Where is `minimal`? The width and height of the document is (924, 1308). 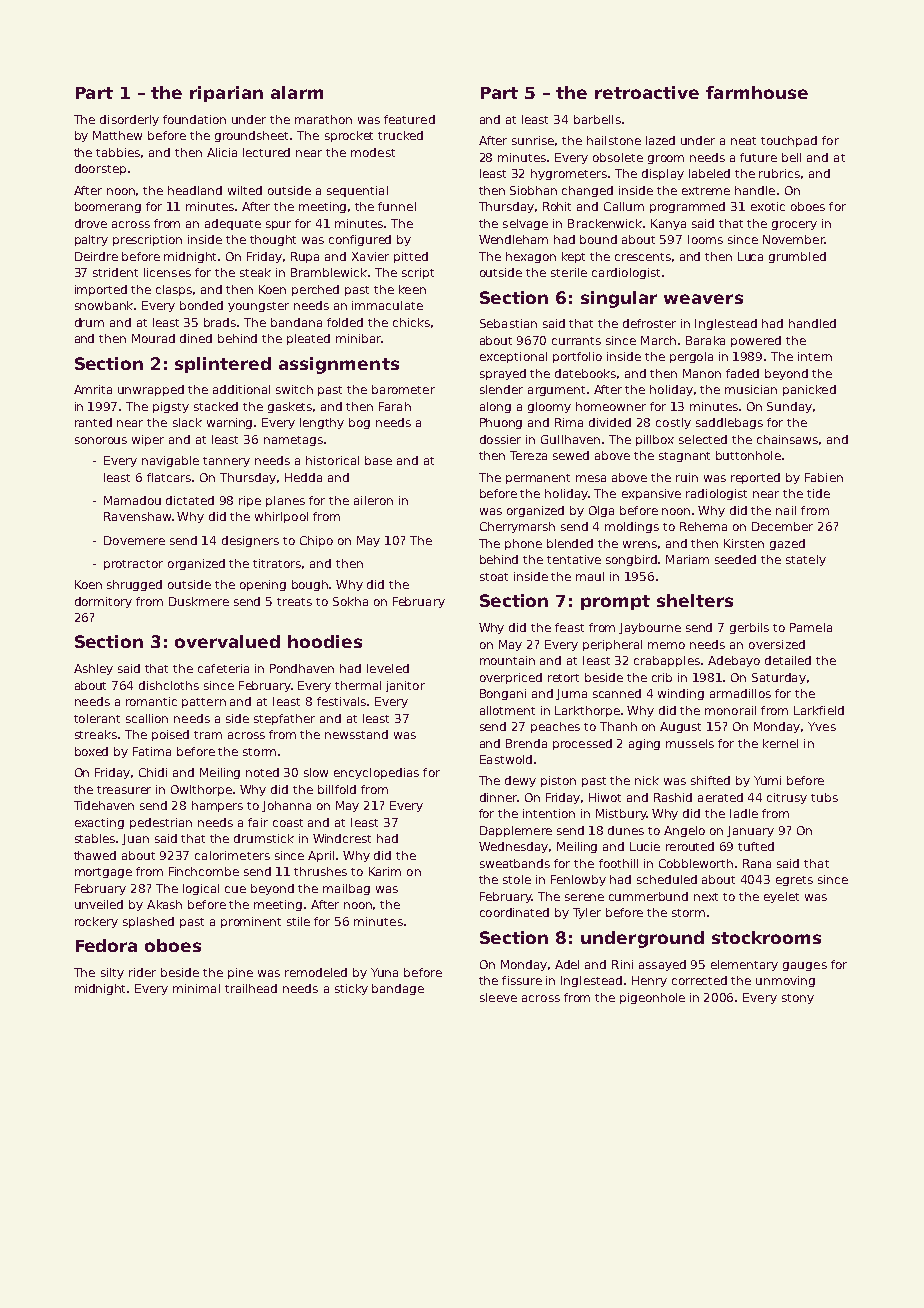
minimal is located at coordinates (196, 988).
